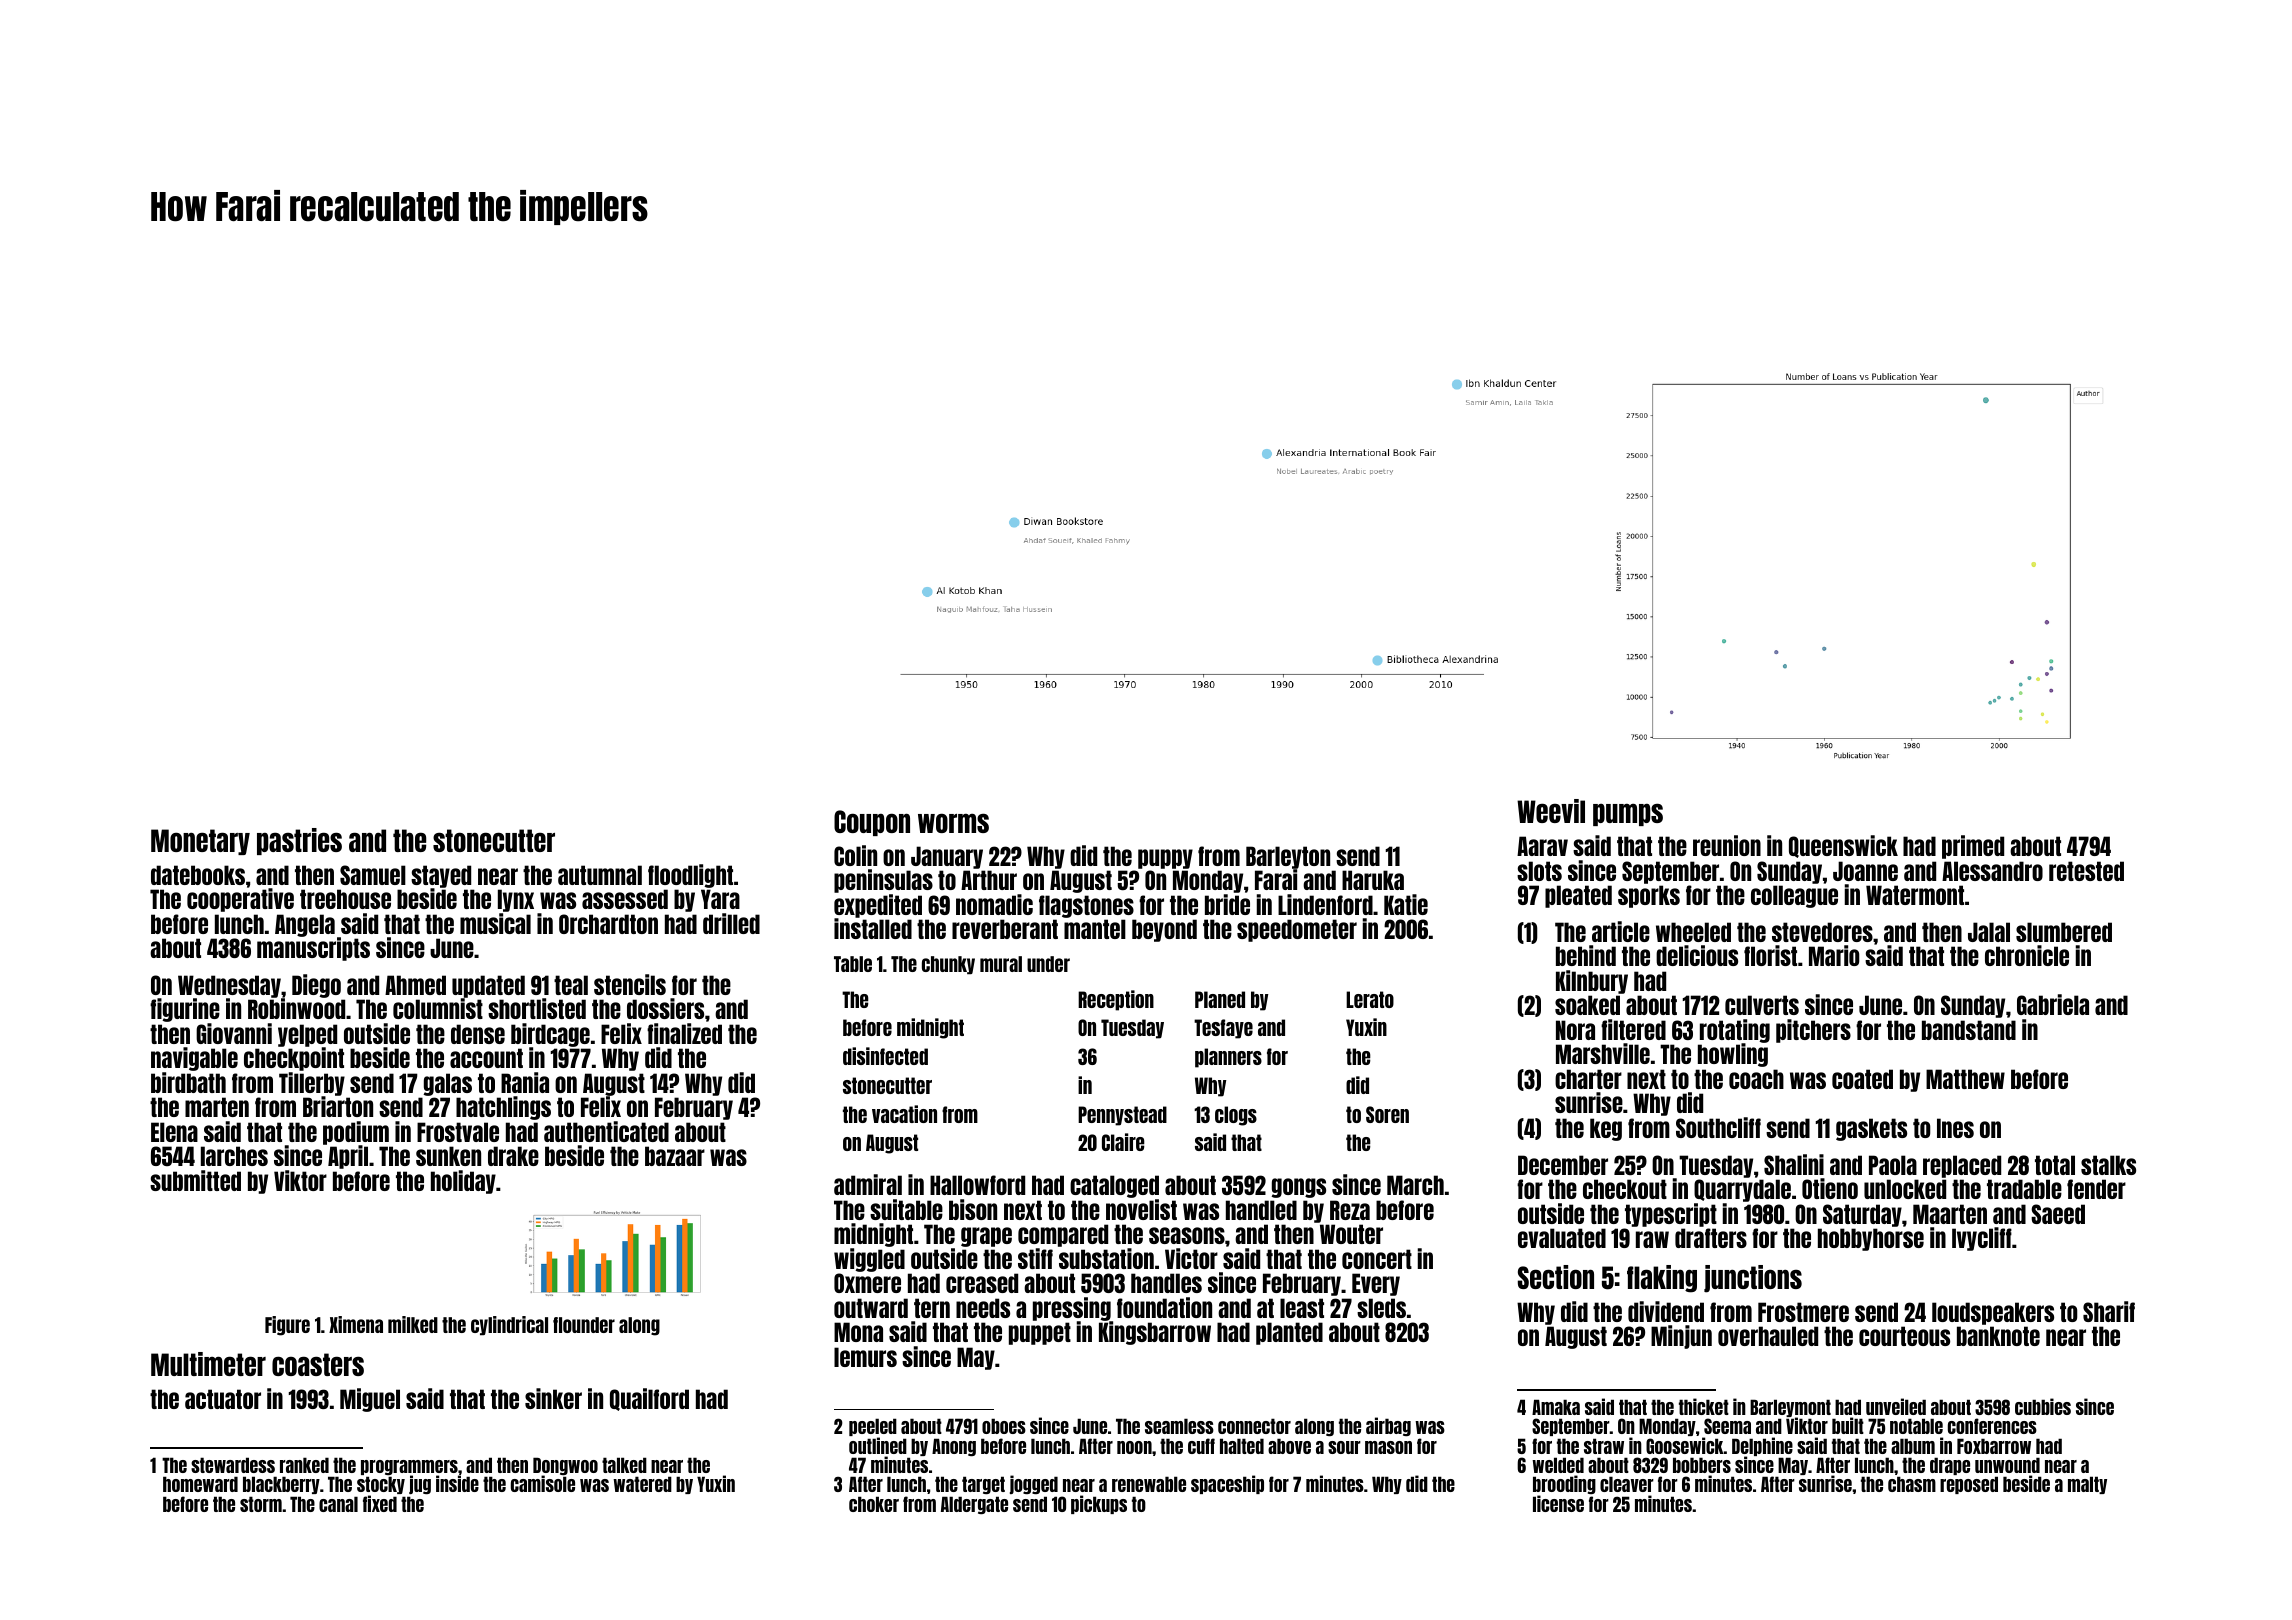 This page has height=1620, width=2292. I want to click on submitted, so click(195, 1180).
